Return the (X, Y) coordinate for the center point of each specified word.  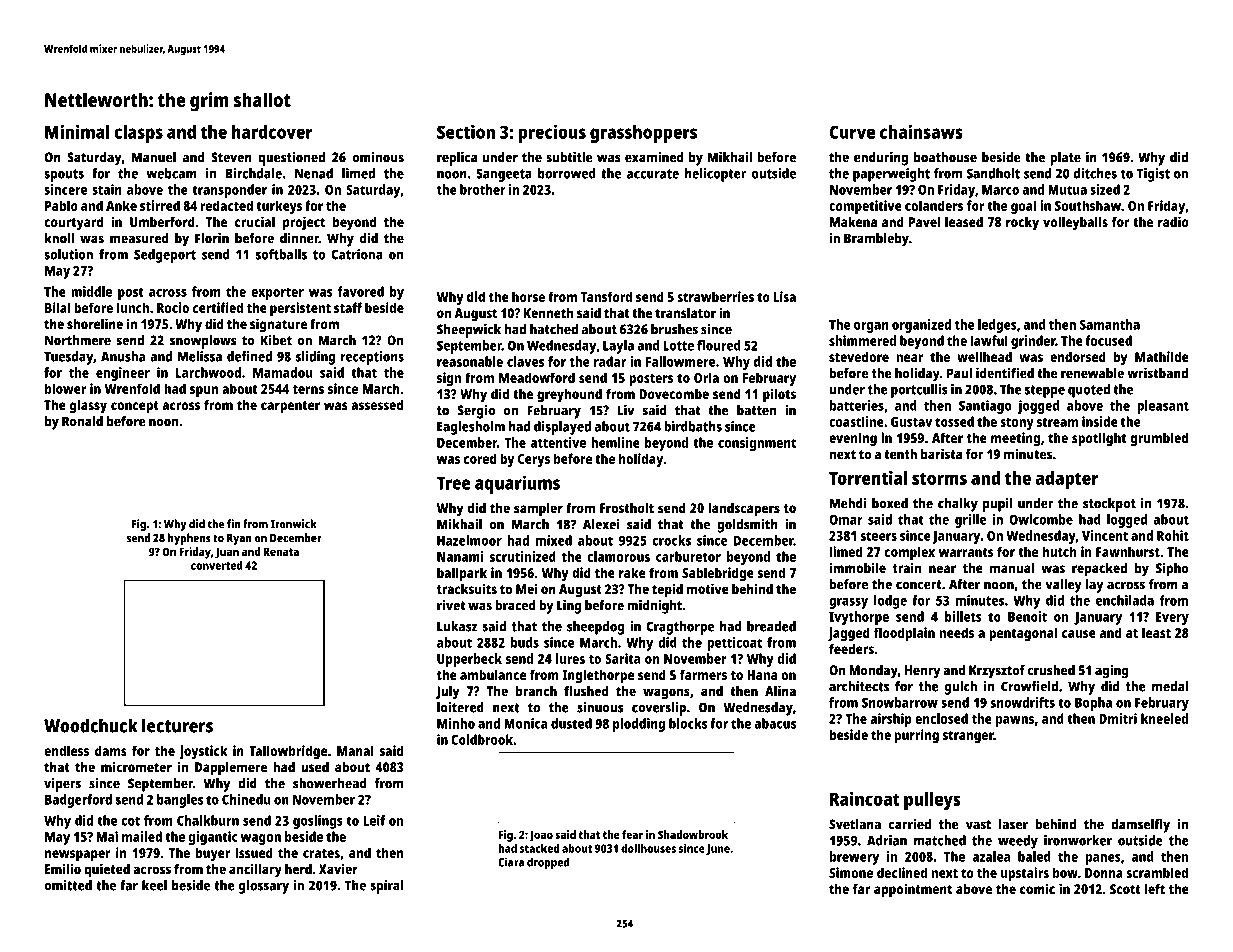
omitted (68, 885)
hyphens (189, 539)
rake (632, 572)
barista (941, 454)
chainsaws (921, 131)
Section (466, 131)
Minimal (77, 131)
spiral (387, 887)
